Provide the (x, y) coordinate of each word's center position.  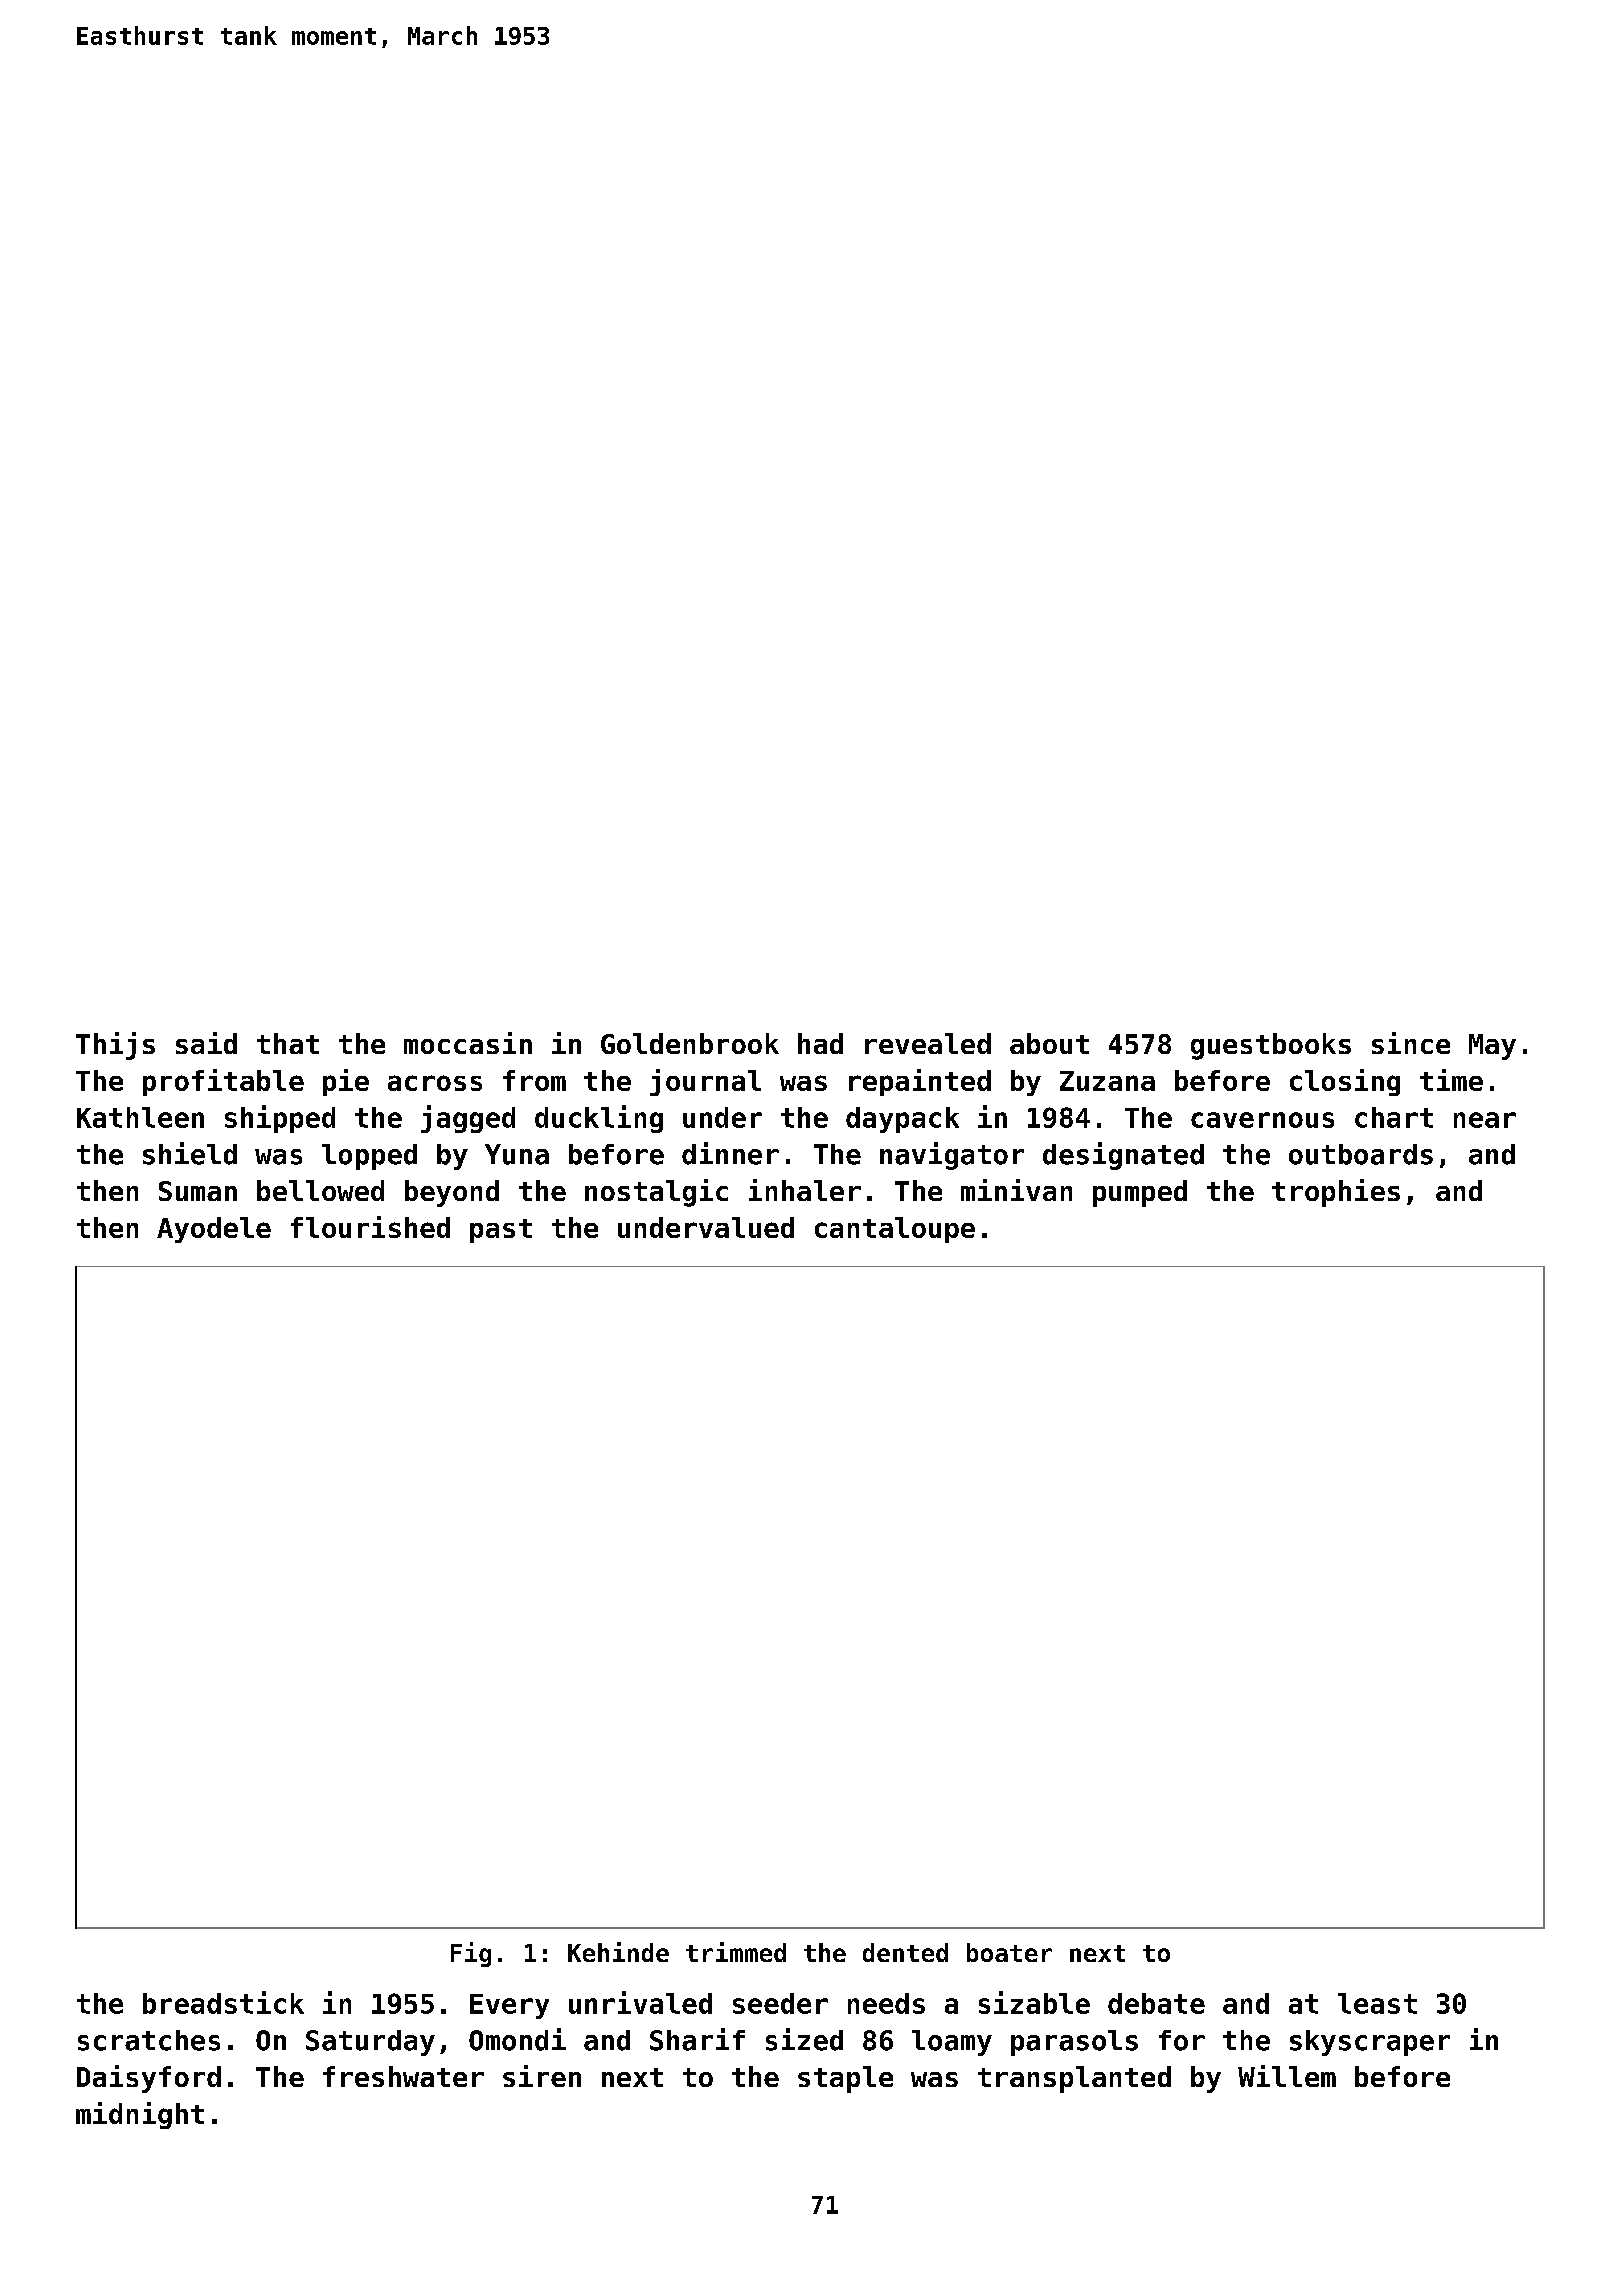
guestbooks (1271, 1046)
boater (1009, 1952)
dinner (730, 1153)
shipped (280, 1119)
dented (905, 1952)
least (1377, 2003)
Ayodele (214, 1230)
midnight (140, 2115)
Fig (471, 1954)
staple (845, 2079)
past (501, 1231)
